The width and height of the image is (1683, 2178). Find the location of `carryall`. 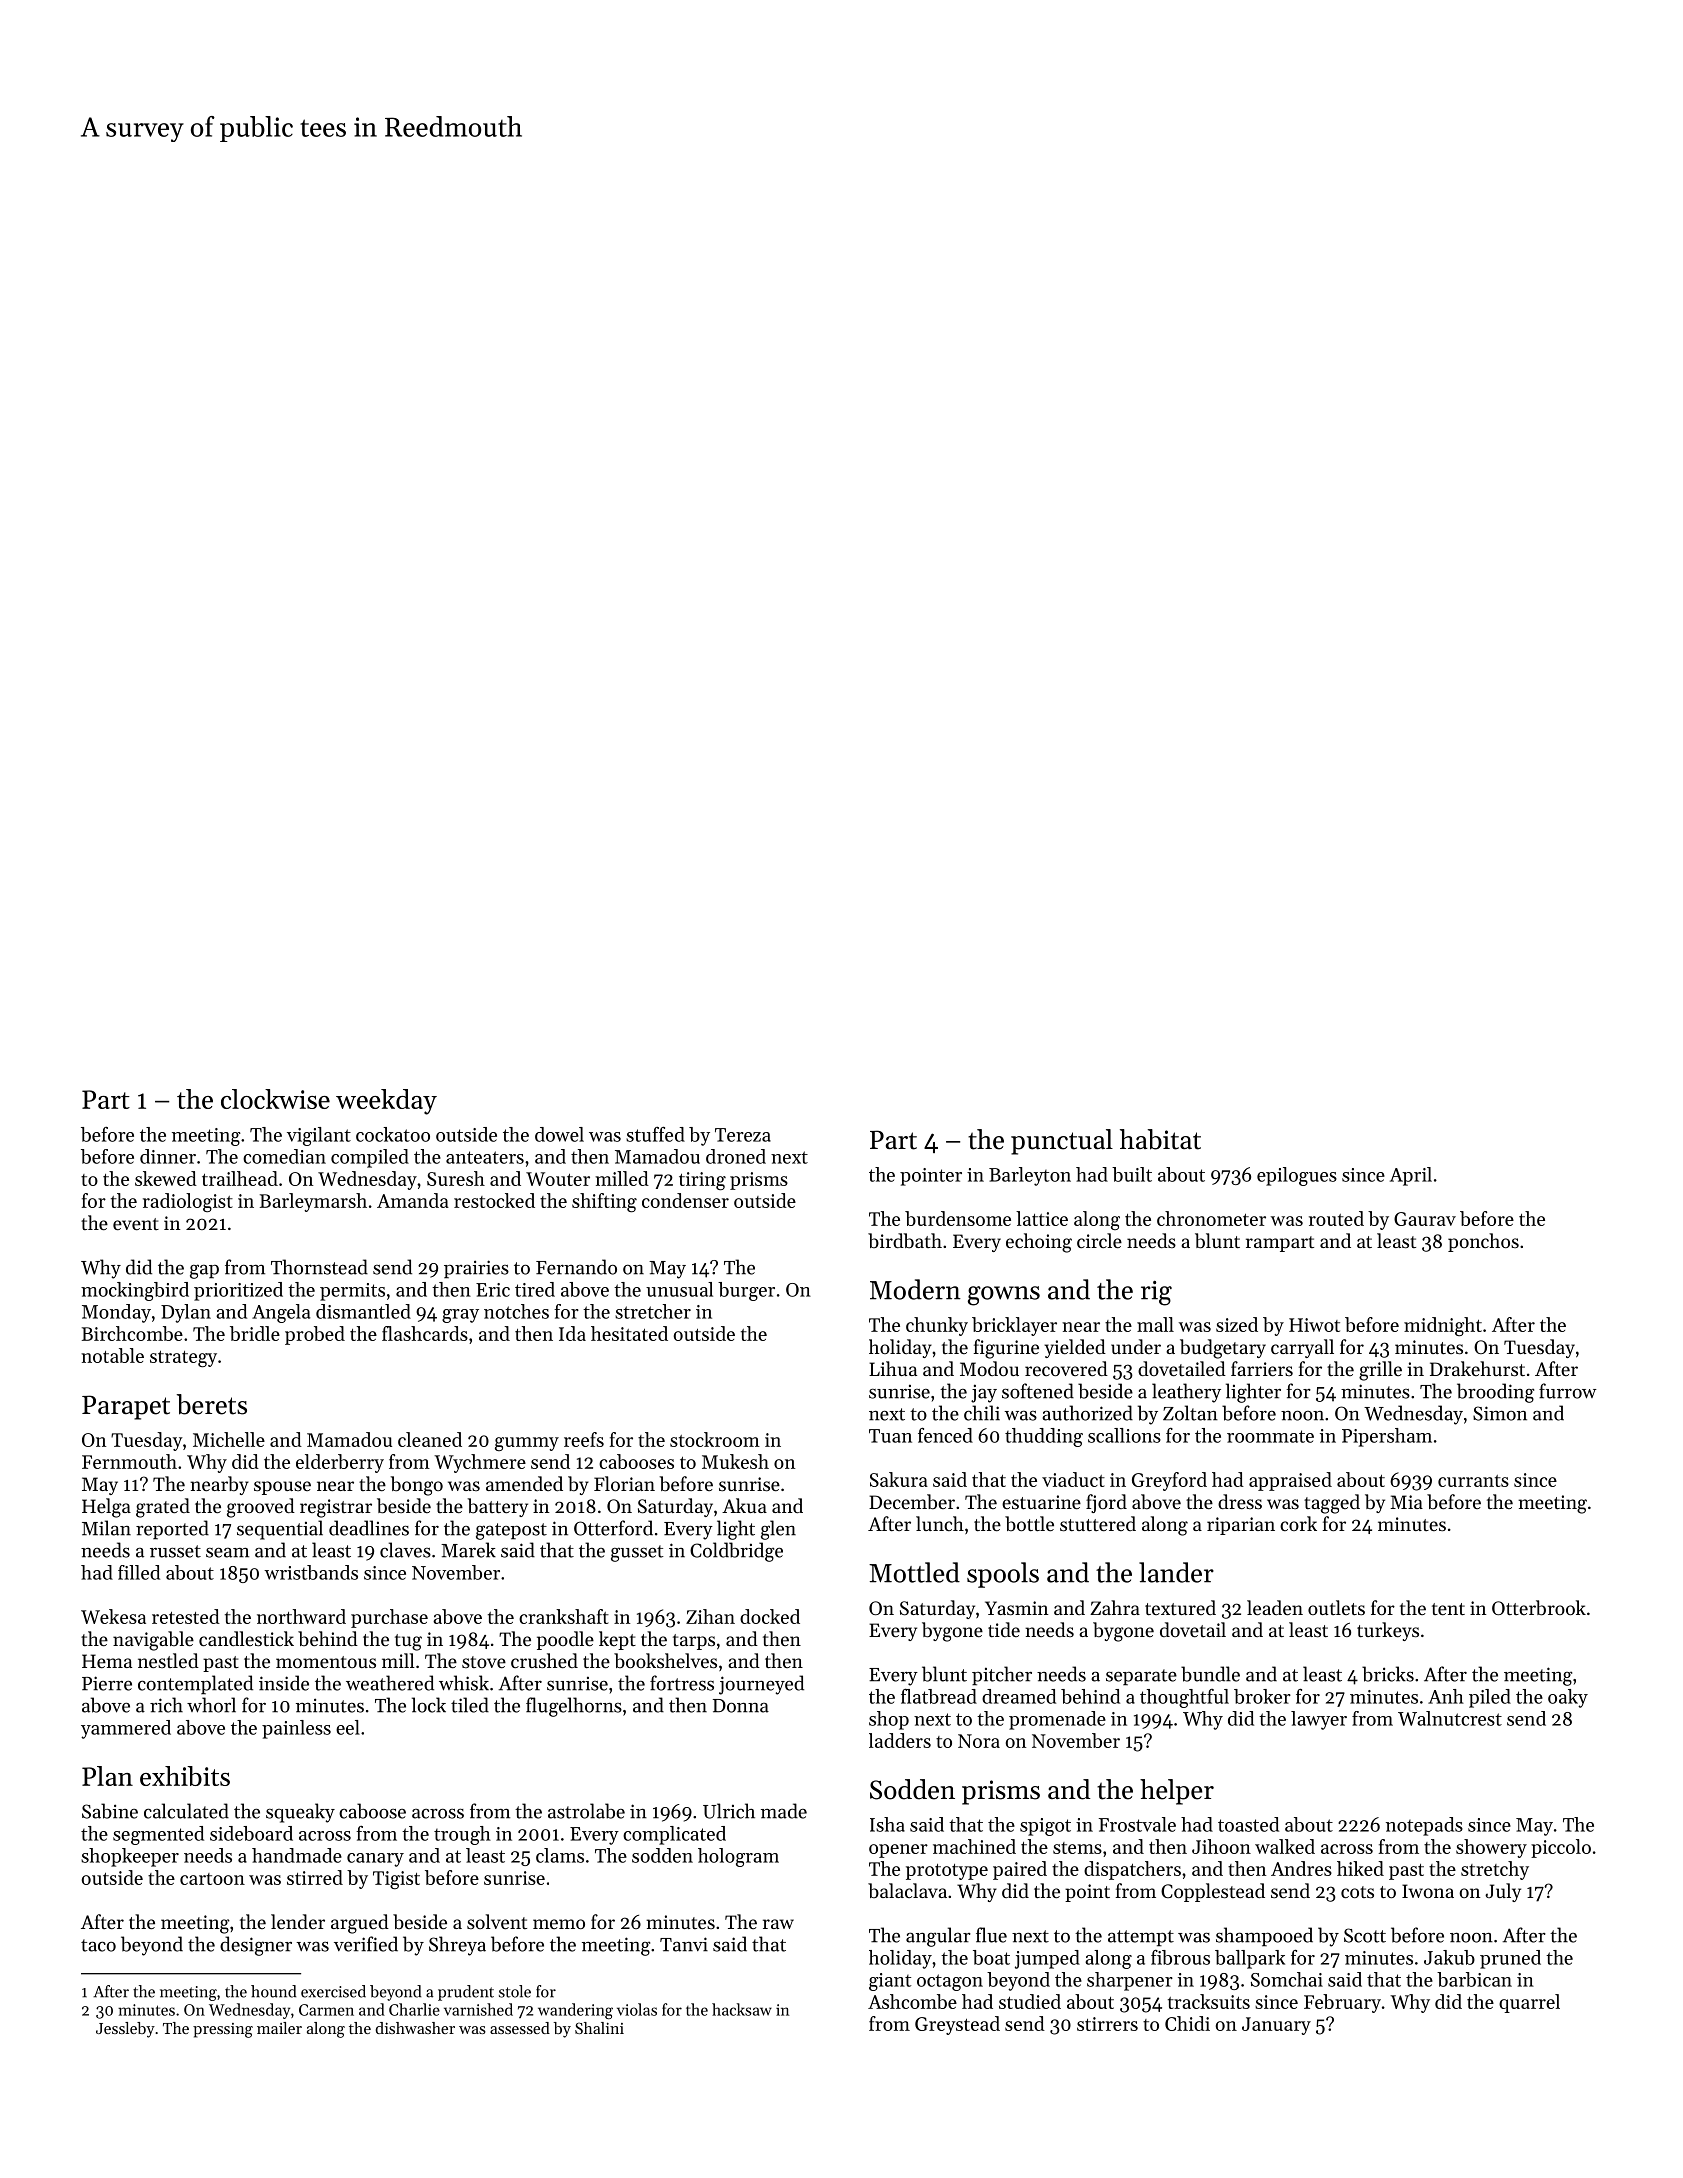

carryall is located at coordinates (1302, 1348).
